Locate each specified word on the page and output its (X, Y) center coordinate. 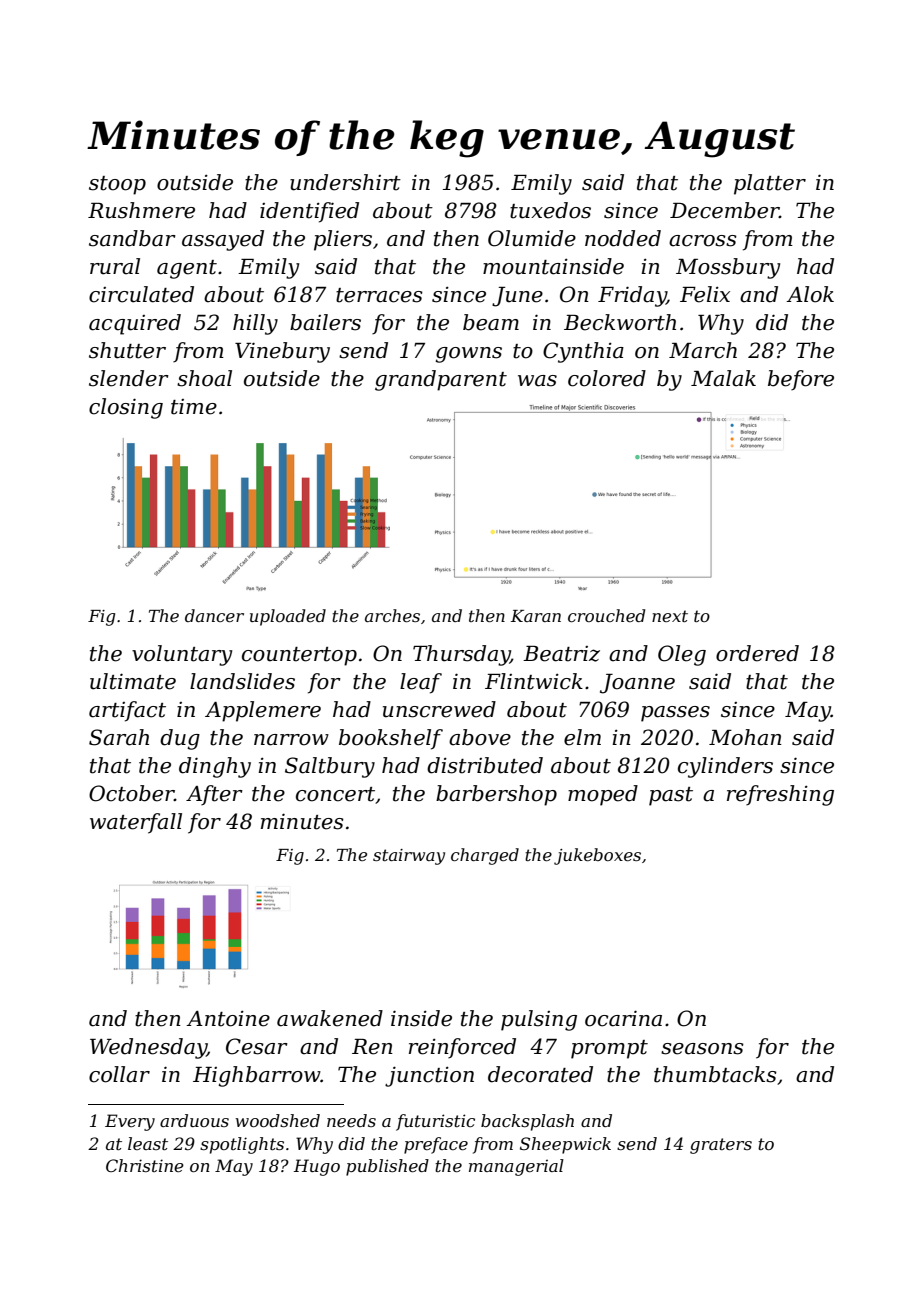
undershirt (345, 182)
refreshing (780, 795)
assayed (223, 240)
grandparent (441, 380)
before (801, 380)
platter (770, 184)
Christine (145, 1165)
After (214, 795)
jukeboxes (597, 856)
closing (126, 408)
